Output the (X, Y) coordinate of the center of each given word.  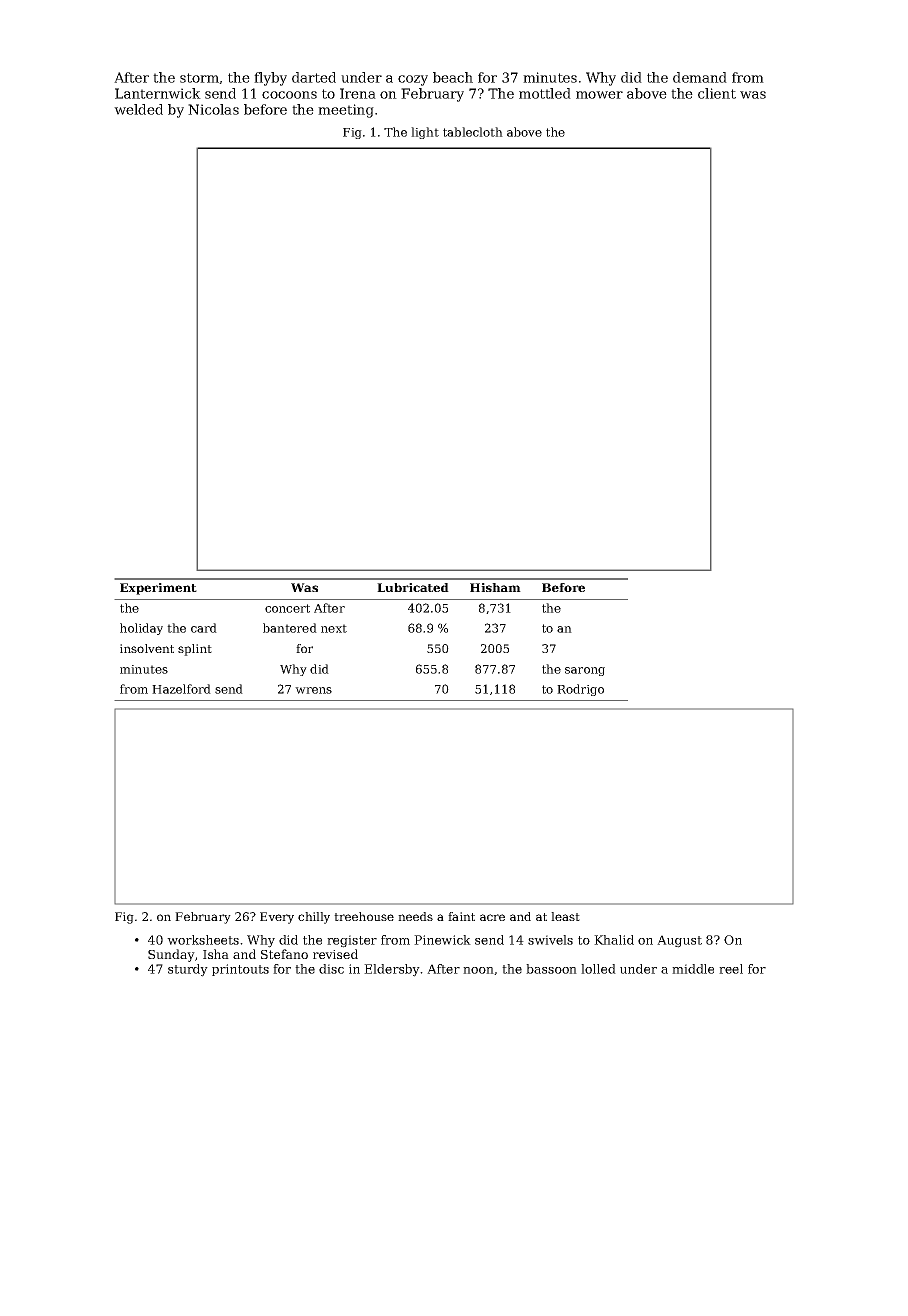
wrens (313, 690)
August (679, 941)
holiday (141, 629)
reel (731, 969)
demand (700, 77)
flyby (270, 79)
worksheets (203, 940)
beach (453, 77)
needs (415, 916)
